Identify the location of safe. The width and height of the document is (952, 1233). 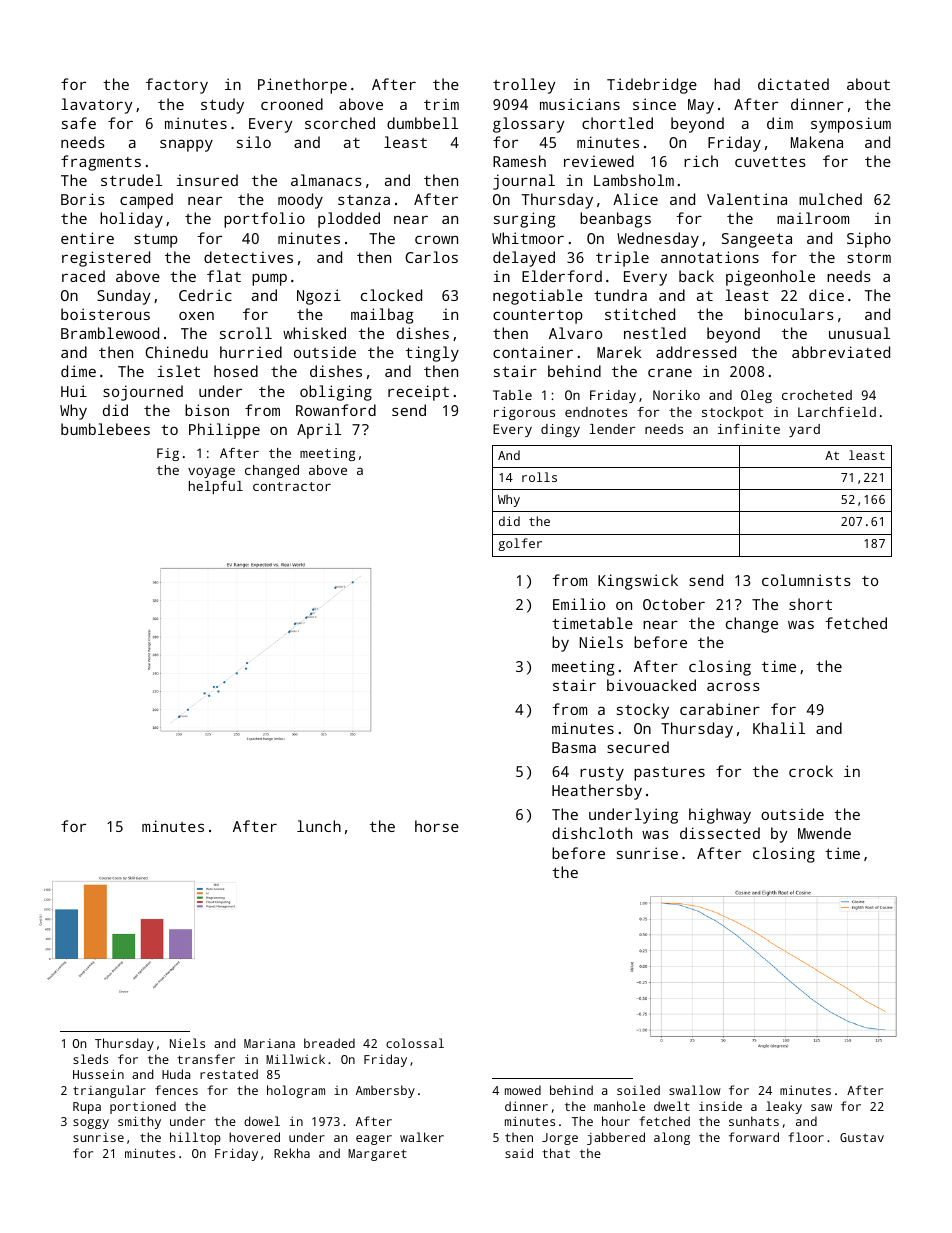
(79, 123).
